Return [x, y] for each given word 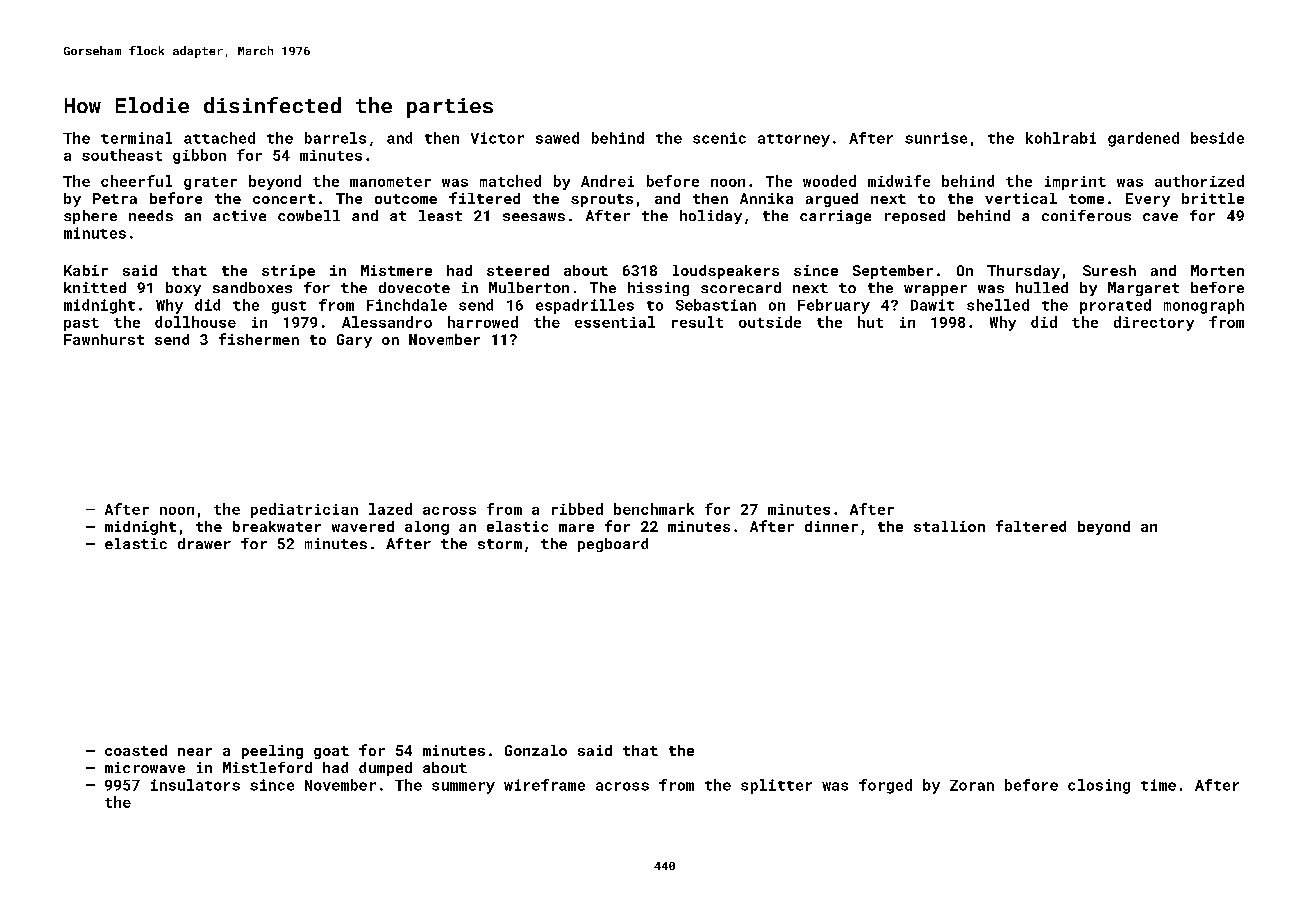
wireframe [544, 785]
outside [770, 322]
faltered [1031, 526]
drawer [204, 543]
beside [1217, 138]
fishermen [259, 339]
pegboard [613, 545]
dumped [385, 769]
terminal [136, 138]
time [1158, 785]
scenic [719, 138]
